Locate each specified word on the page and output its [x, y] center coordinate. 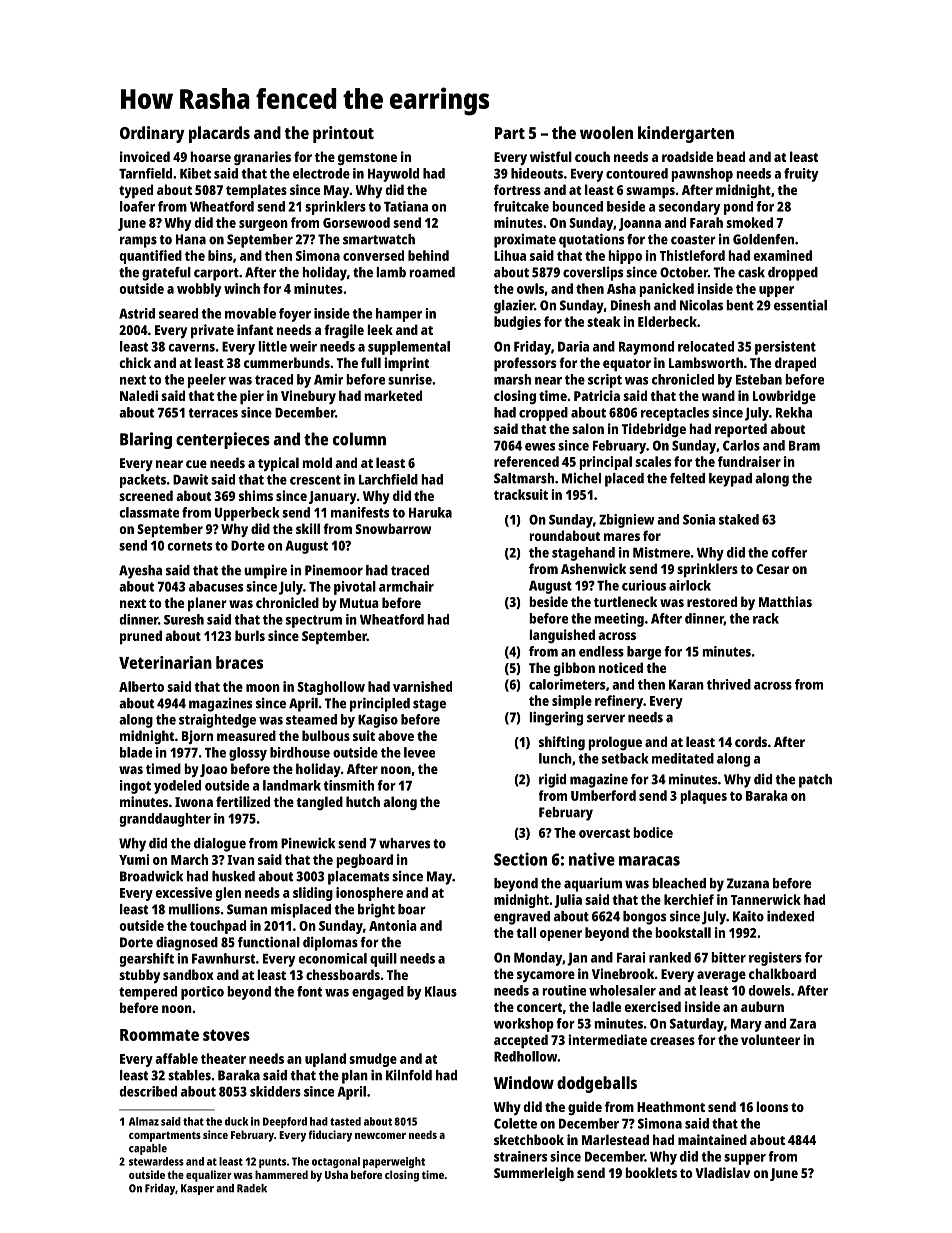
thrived [729, 684]
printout [343, 134]
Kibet [195, 173]
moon [263, 688]
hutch [363, 801]
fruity [801, 175]
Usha [336, 1174]
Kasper [197, 1189]
